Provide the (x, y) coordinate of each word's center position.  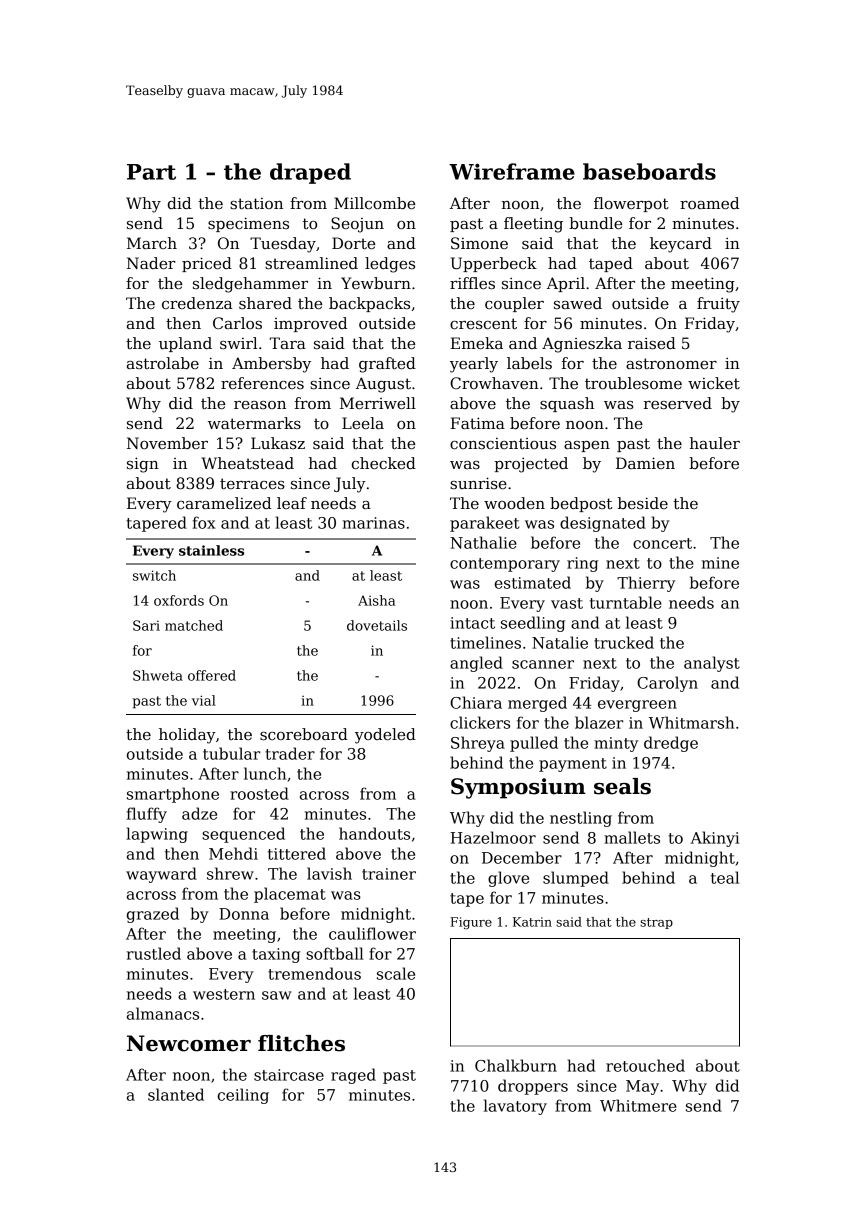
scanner (543, 664)
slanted (176, 1094)
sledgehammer (250, 285)
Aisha (376, 600)
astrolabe (163, 363)
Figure (471, 923)
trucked (624, 642)
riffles (472, 283)
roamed (709, 203)
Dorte (353, 243)
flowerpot (631, 204)
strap (656, 923)
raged (353, 1076)
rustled (154, 953)
